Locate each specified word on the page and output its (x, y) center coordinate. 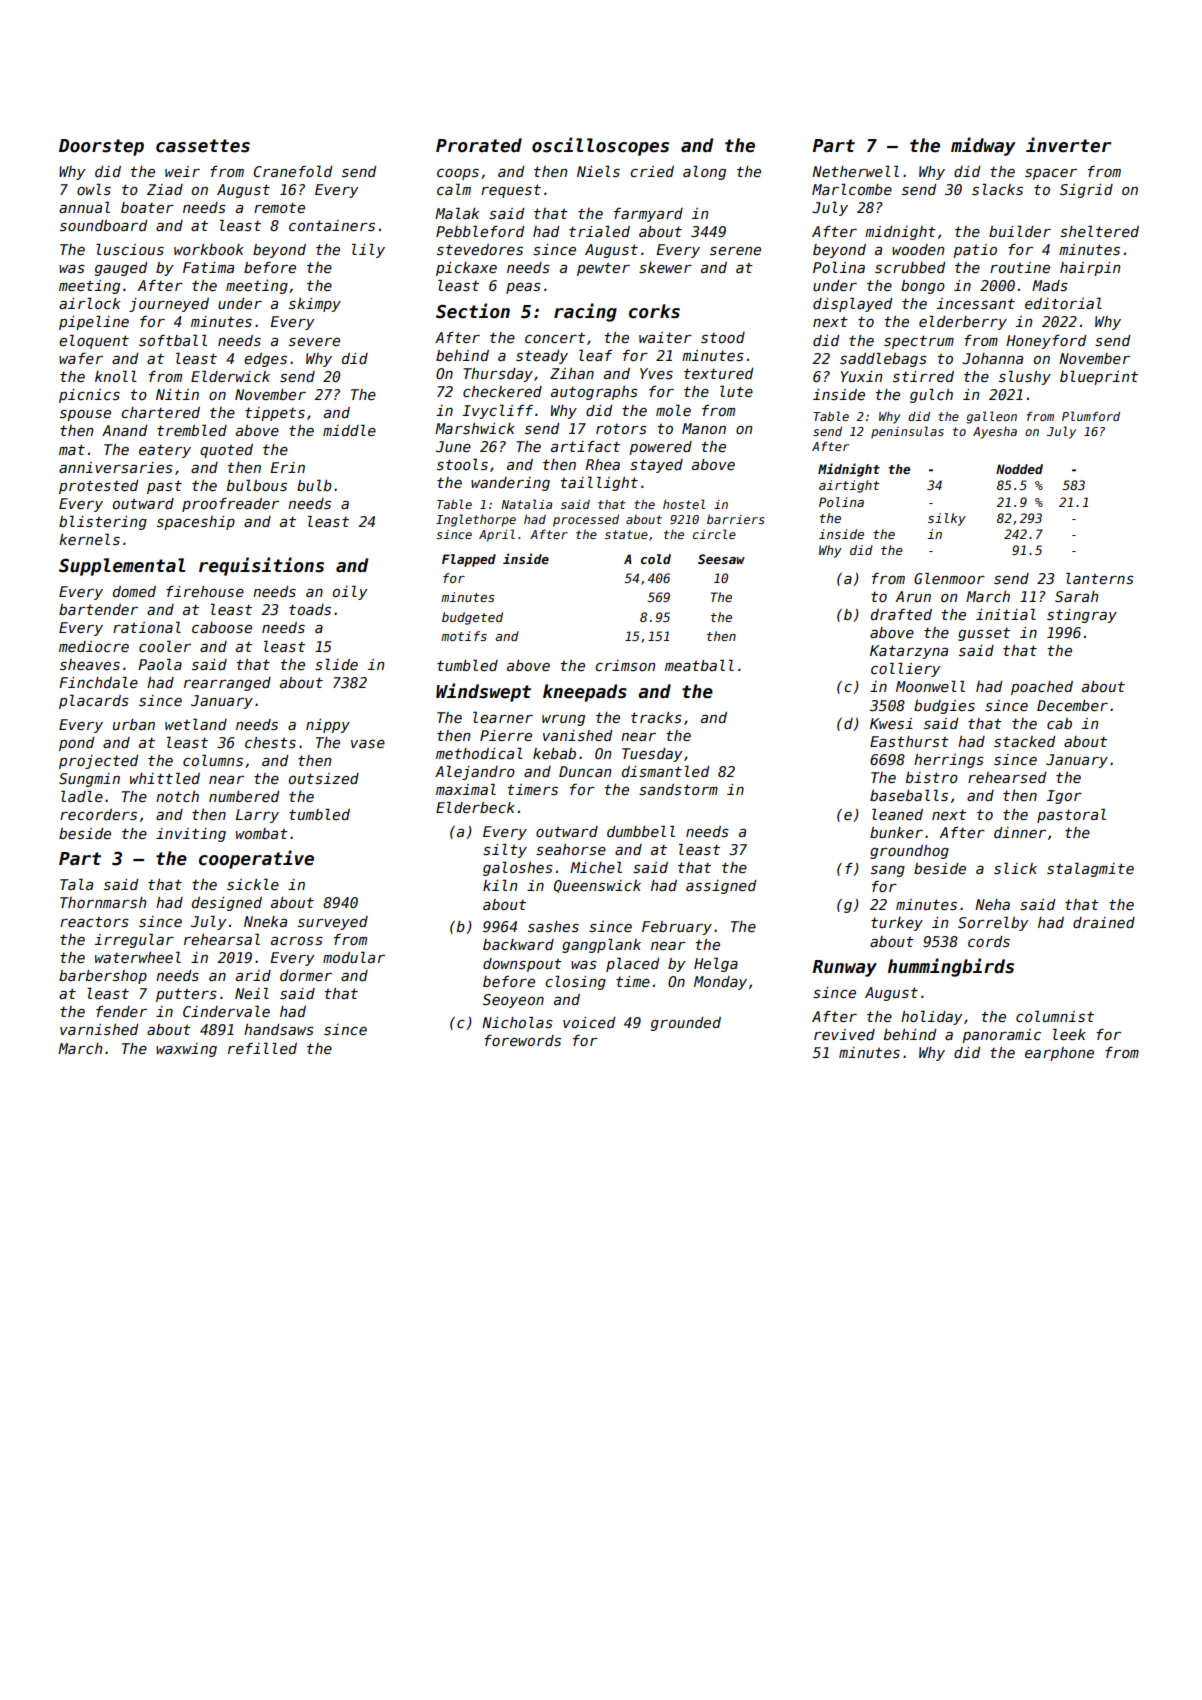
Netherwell (855, 171)
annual (84, 207)
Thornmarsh (103, 902)
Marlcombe (852, 189)
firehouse (205, 591)
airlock (89, 303)
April (497, 535)
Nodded (1019, 469)
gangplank (601, 946)
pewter (603, 269)
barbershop (103, 977)
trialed (599, 231)
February (677, 928)
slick (1015, 868)
